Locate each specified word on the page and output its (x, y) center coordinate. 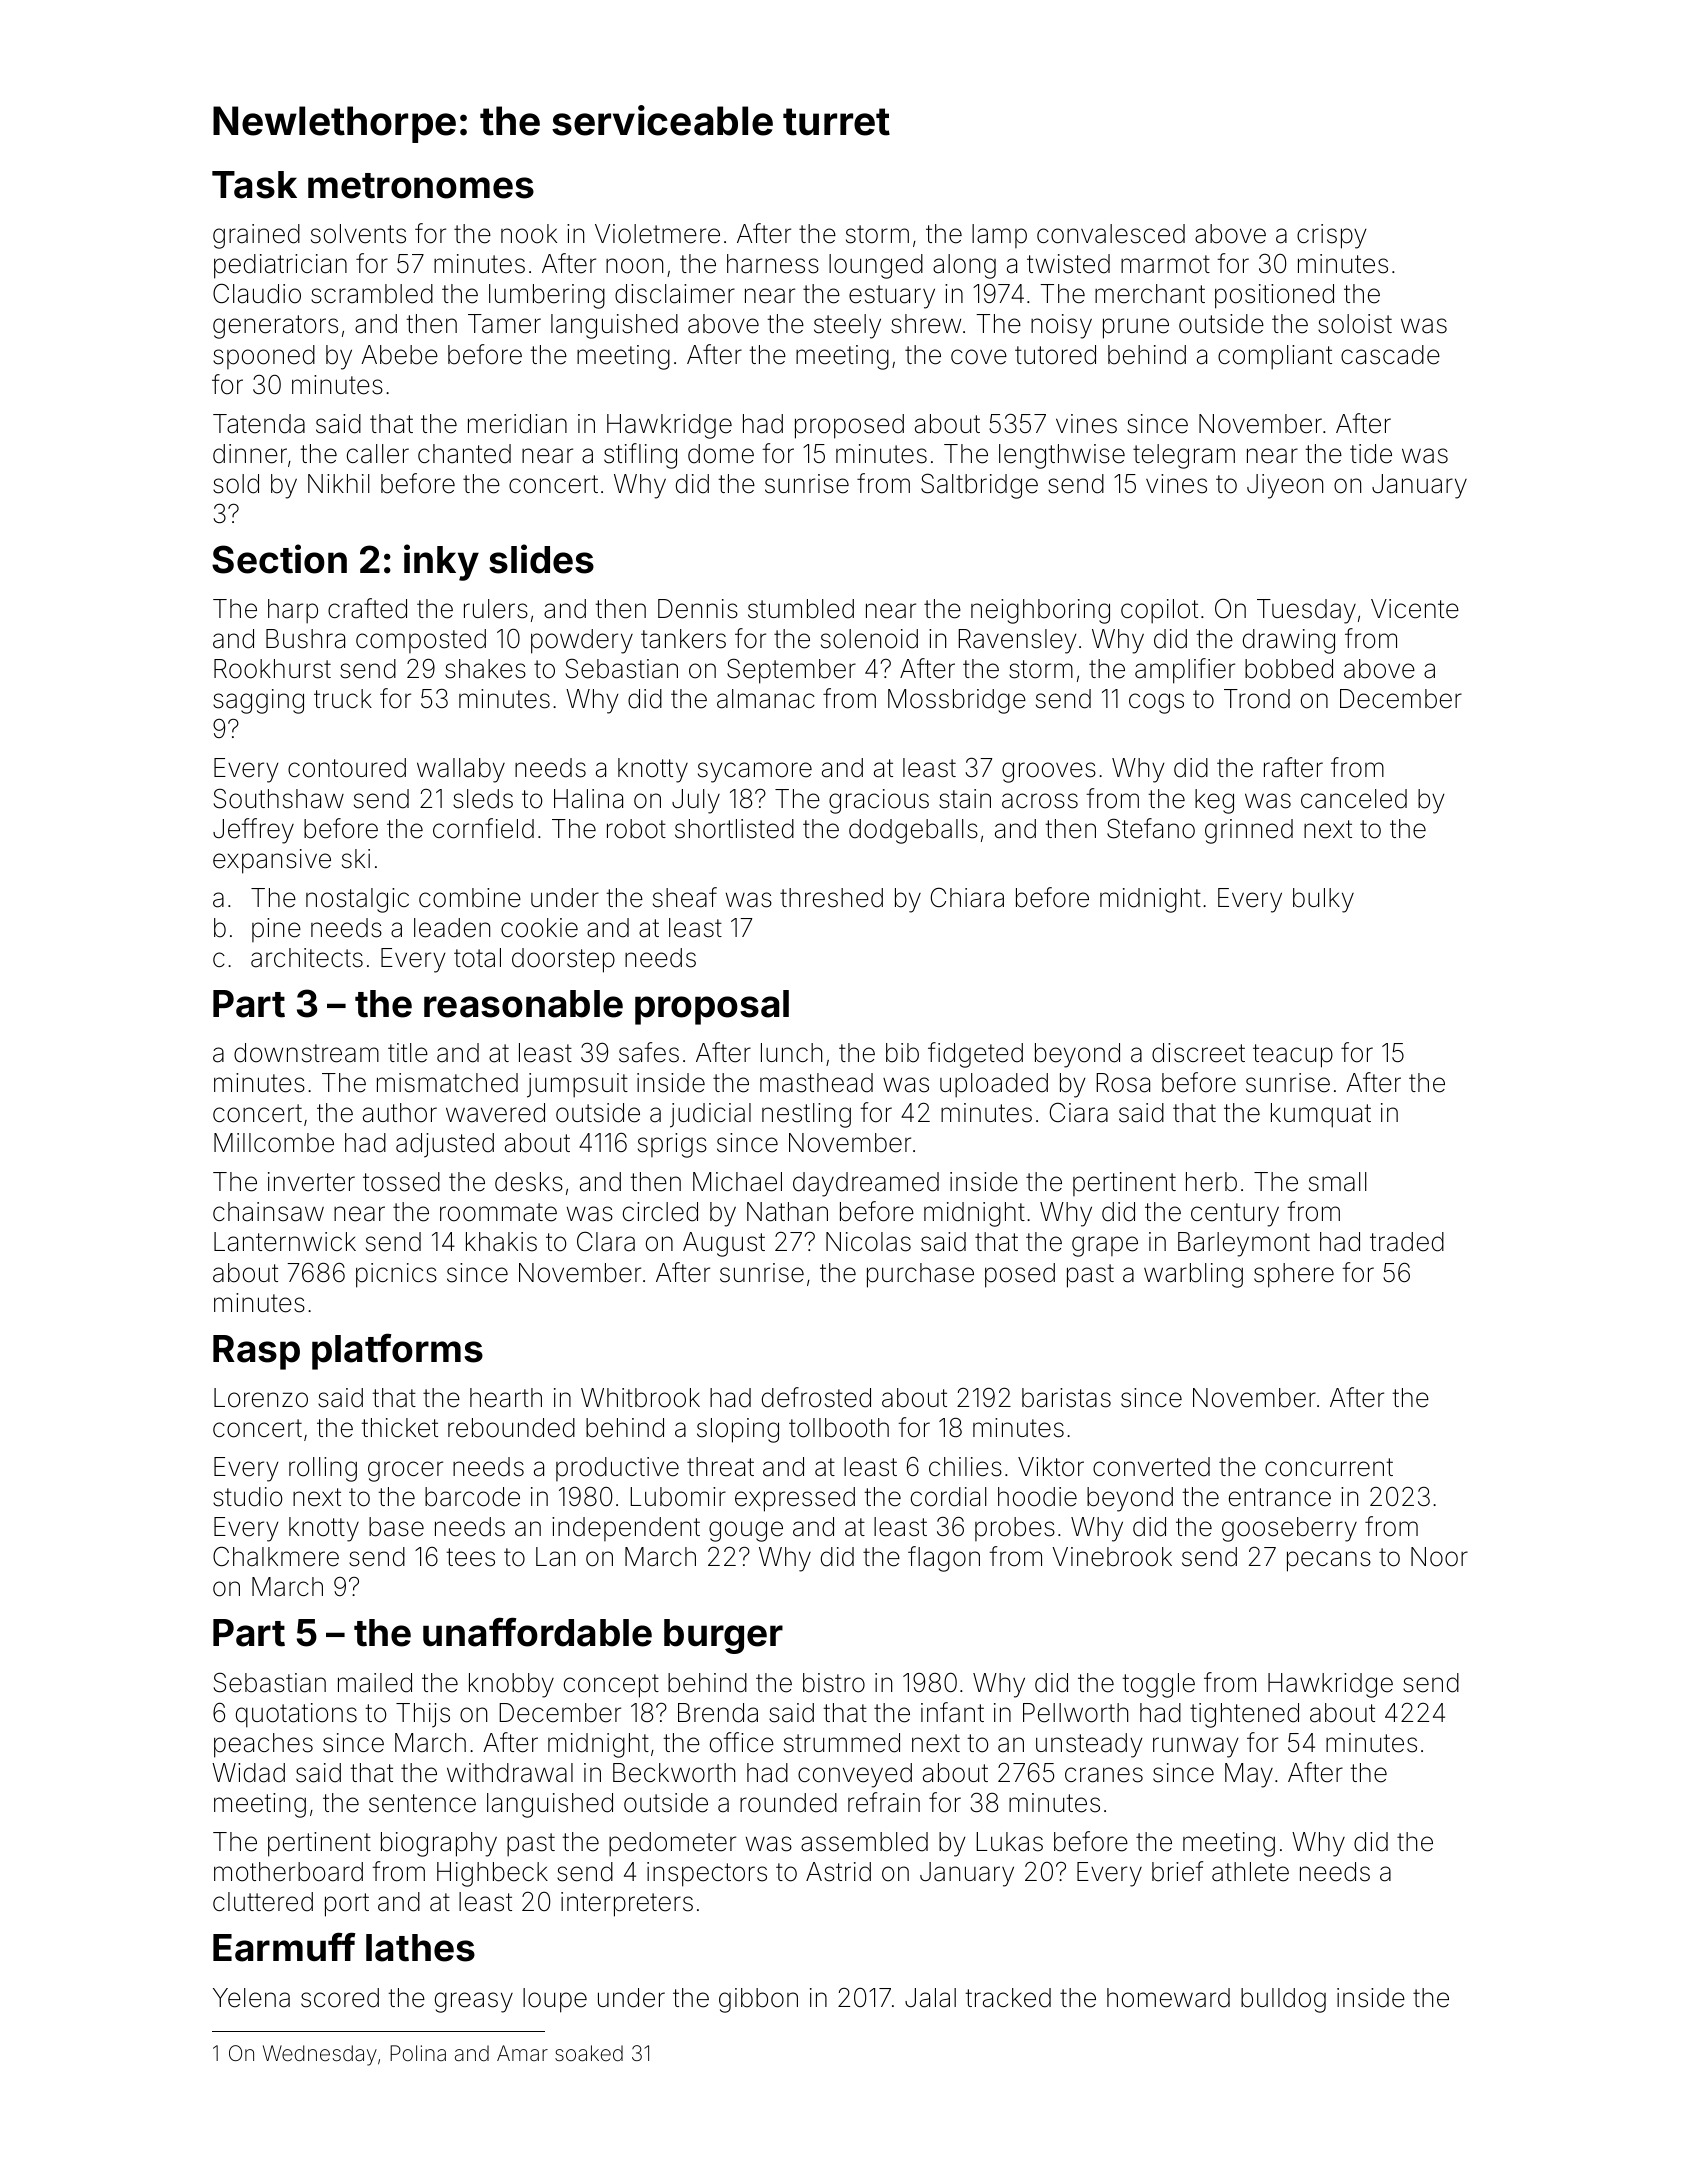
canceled (1354, 799)
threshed (831, 898)
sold (236, 484)
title (408, 1053)
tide (1371, 454)
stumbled (801, 609)
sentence (422, 1803)
